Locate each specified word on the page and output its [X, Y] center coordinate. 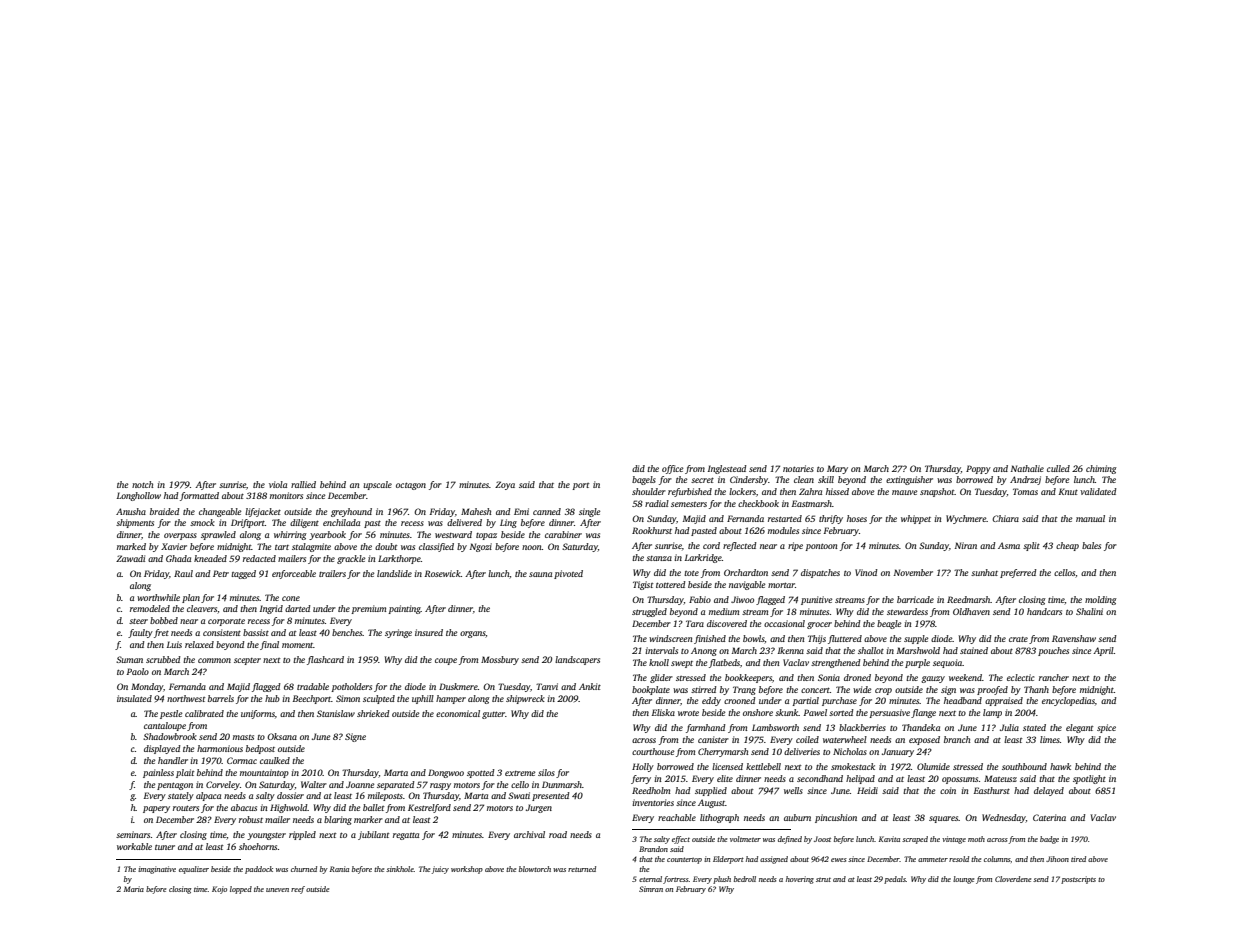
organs [473, 634]
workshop [467, 870]
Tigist [643, 585]
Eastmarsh [812, 503]
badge [1049, 840]
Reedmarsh [969, 599]
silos [546, 772]
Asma [1009, 545]
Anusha [131, 511]
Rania [339, 869]
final [269, 645]
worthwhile [158, 597]
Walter [314, 784]
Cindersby [749, 480]
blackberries [862, 727]
